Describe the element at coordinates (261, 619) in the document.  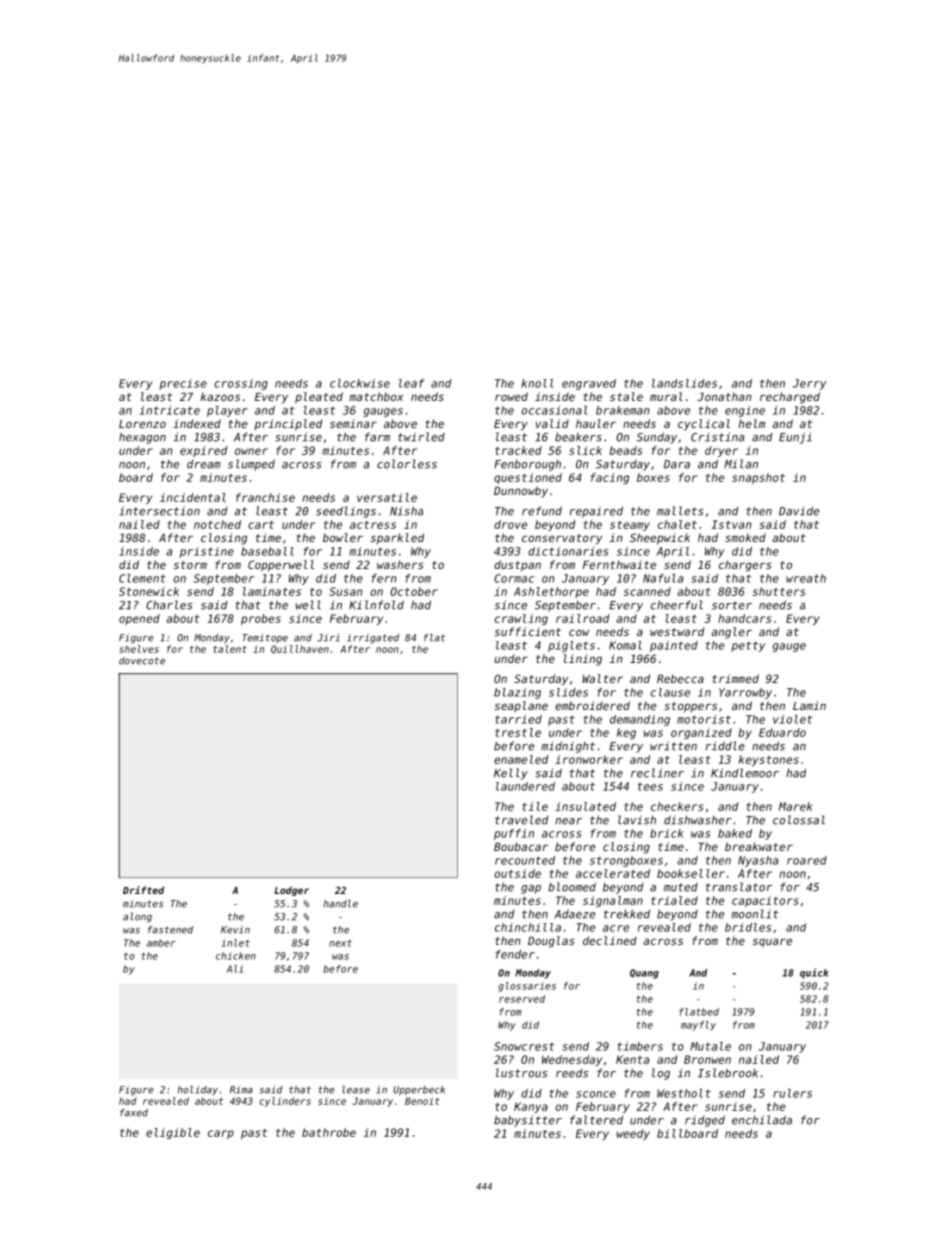
I see `probes` at that location.
